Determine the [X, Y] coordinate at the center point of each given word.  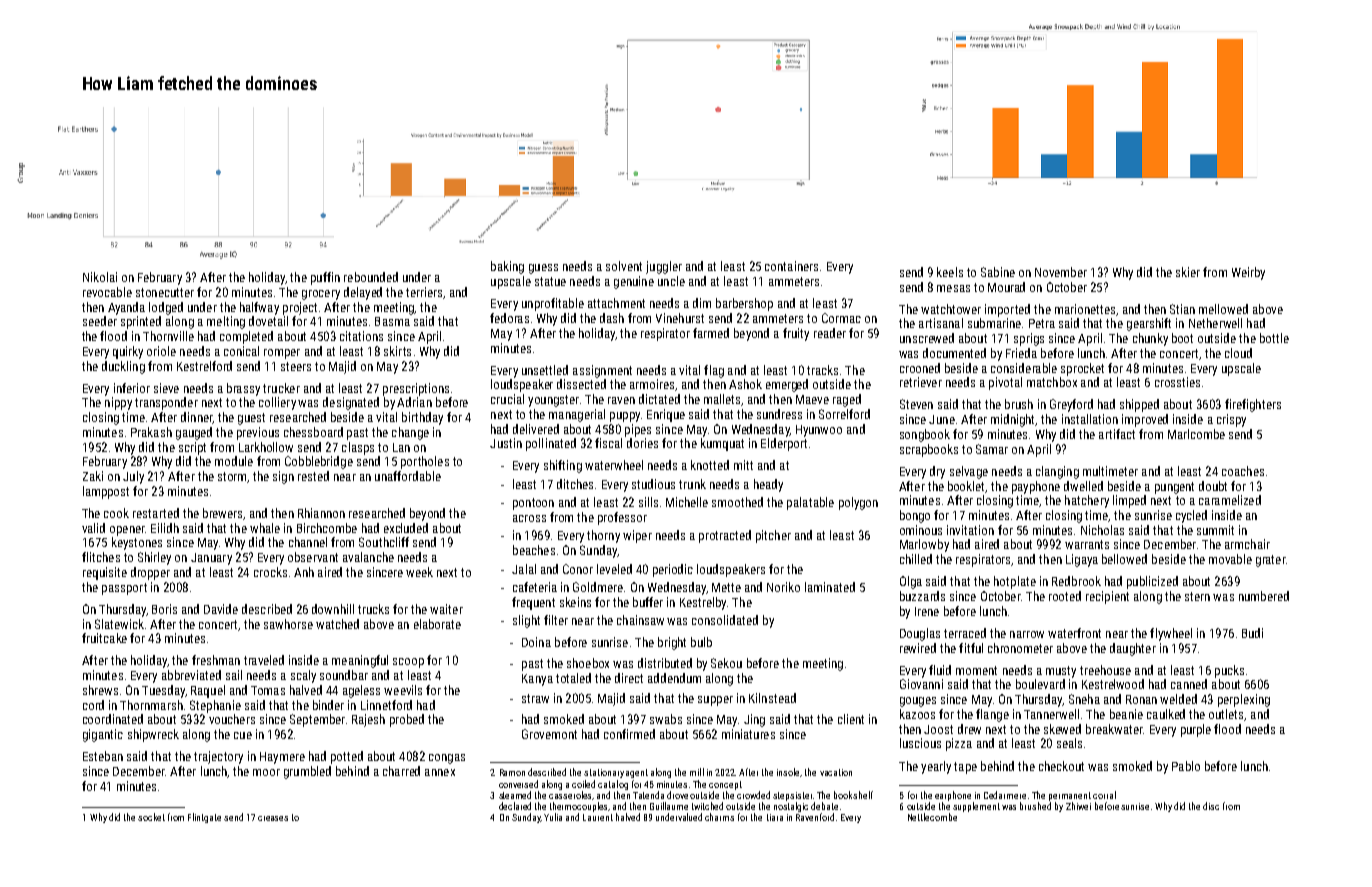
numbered [1264, 596]
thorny [603, 536]
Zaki [93, 476]
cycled [1191, 516]
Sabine [998, 272]
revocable [107, 292]
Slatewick [119, 624]
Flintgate [204, 818]
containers [791, 266]
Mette [726, 587]
